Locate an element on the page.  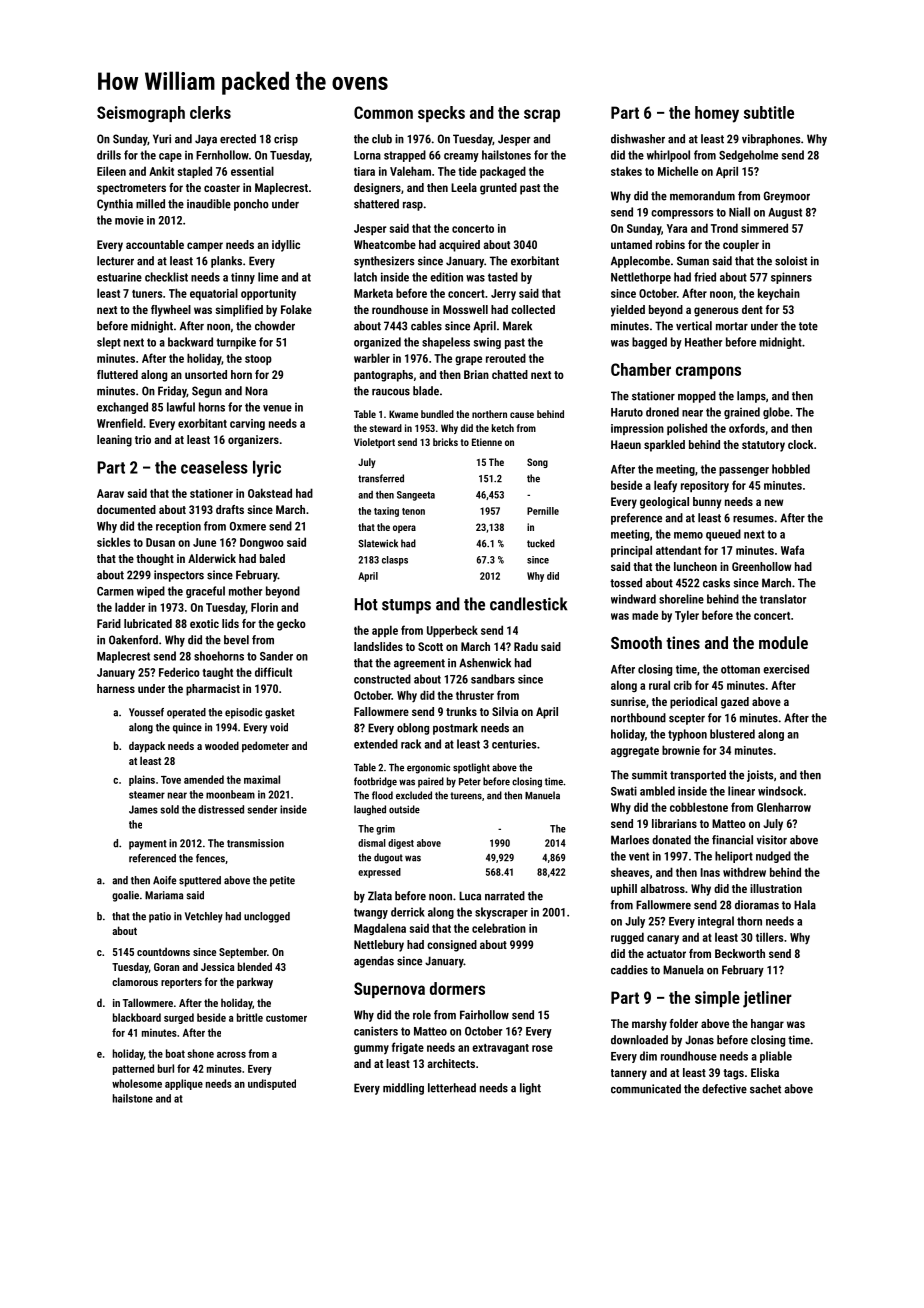
letterhead is located at coordinates (452, 1088).
